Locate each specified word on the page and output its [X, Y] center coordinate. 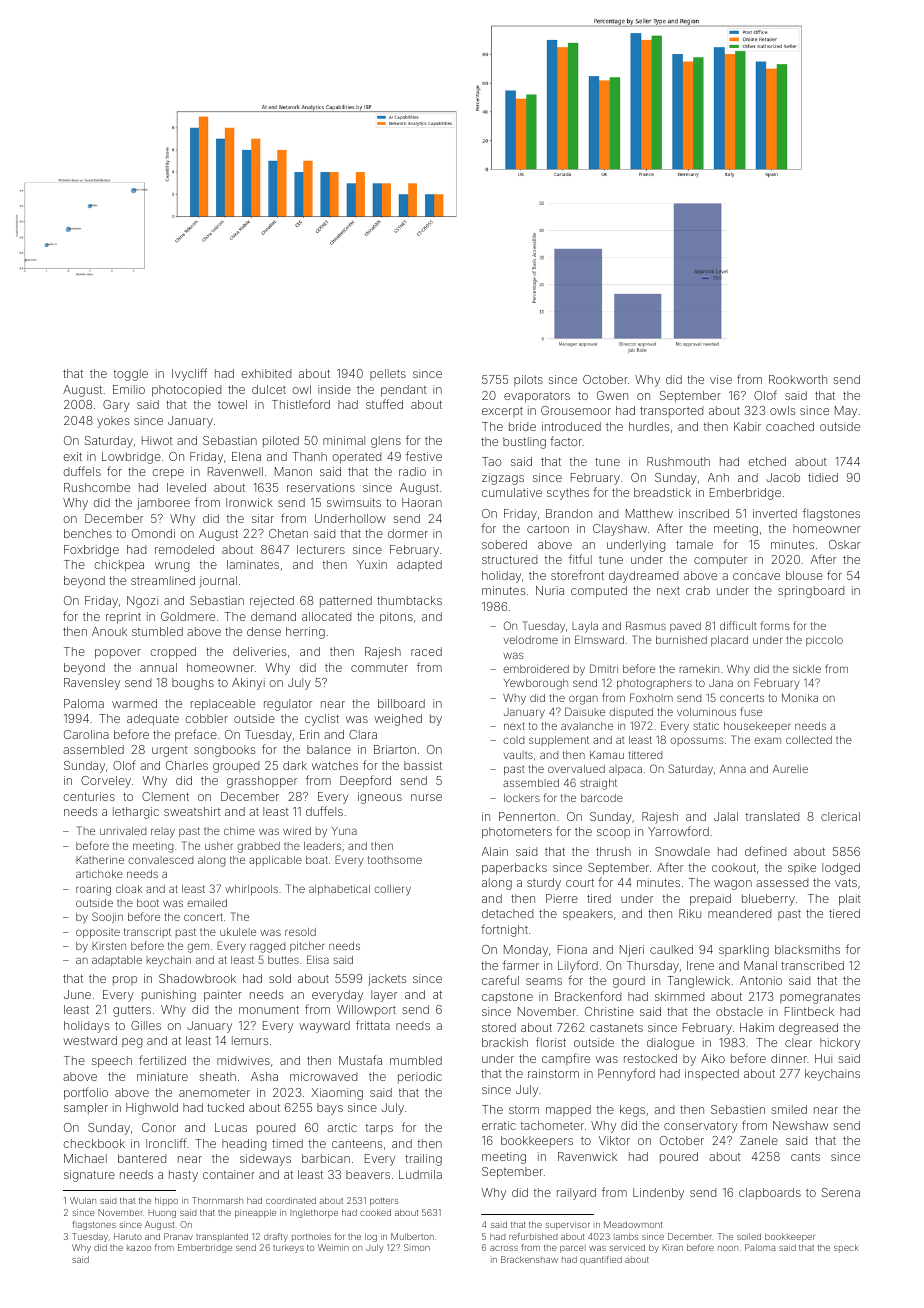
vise [721, 379]
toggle [131, 375]
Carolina [86, 734]
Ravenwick [587, 1156]
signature [89, 1176]
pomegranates [820, 998]
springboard [811, 592]
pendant [404, 391]
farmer [521, 965]
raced [426, 651]
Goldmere [188, 616]
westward [90, 1040]
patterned [346, 601]
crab [698, 590]
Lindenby [658, 1194]
